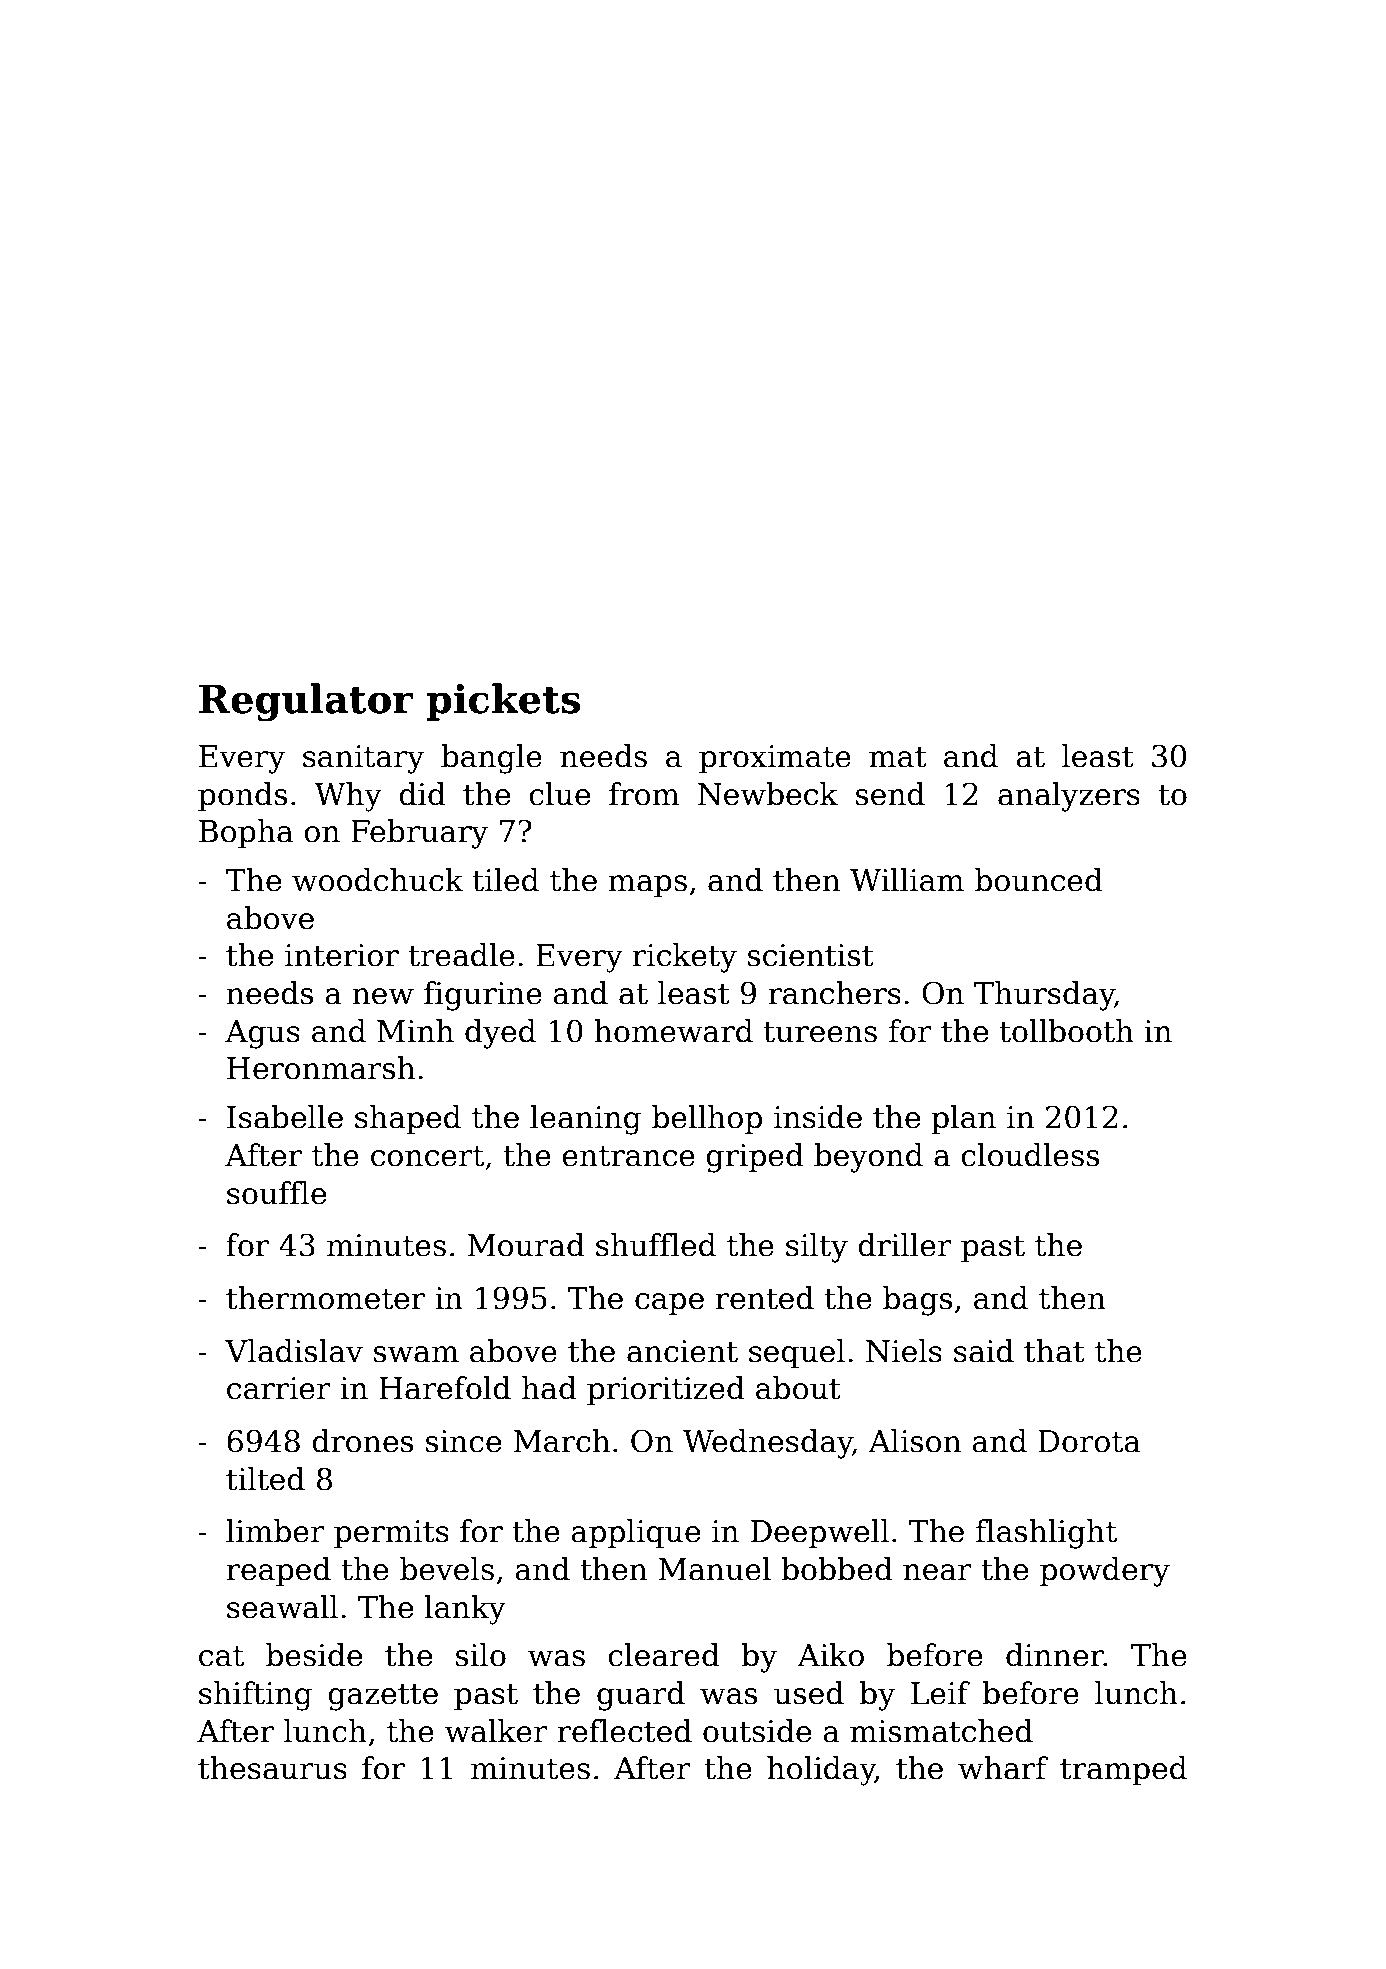  I want to click on inside, so click(818, 1117).
